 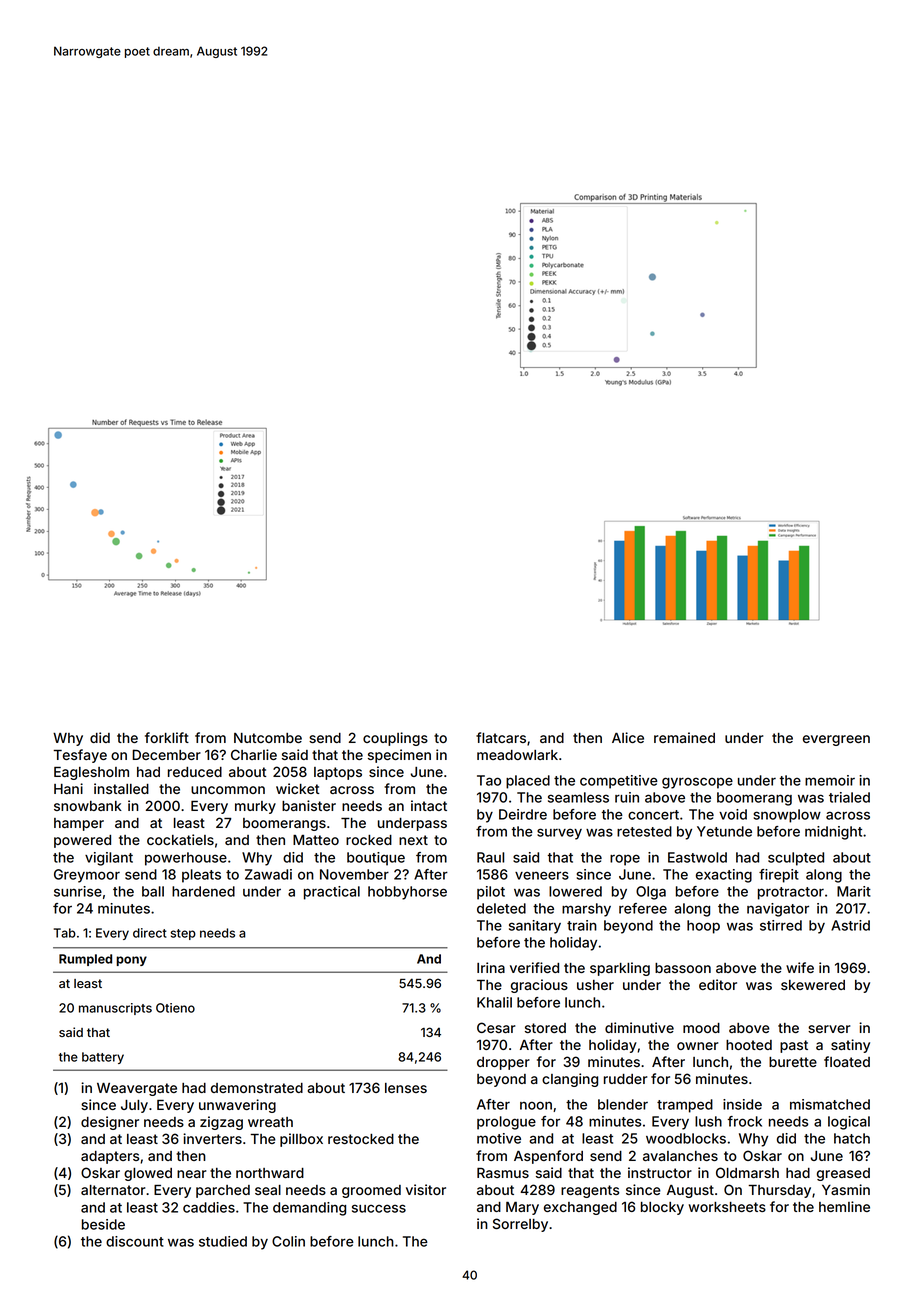 What do you see at coordinates (167, 737) in the screenshot?
I see `forklift` at bounding box center [167, 737].
